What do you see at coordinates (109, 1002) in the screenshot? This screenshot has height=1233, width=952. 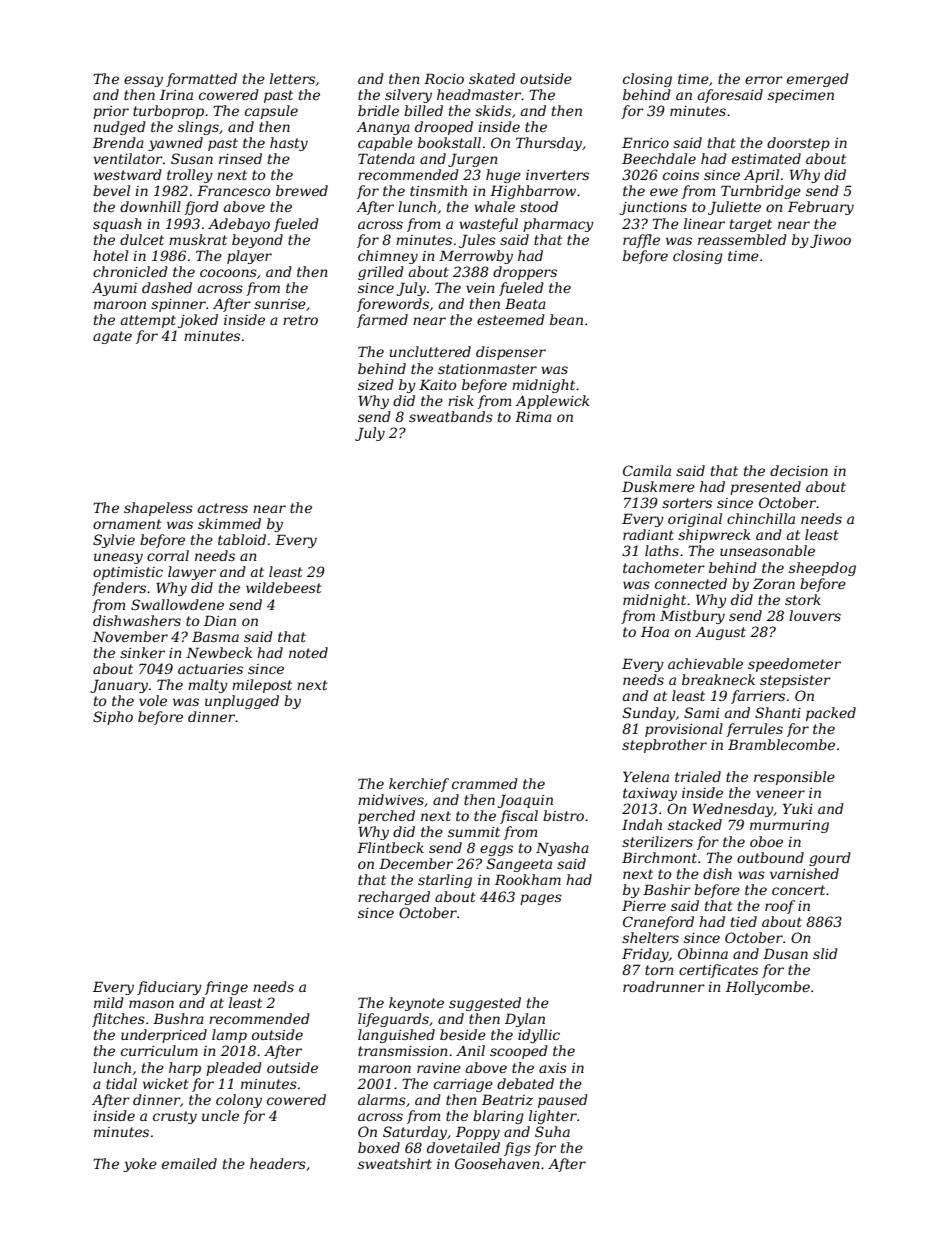 I see `mild` at bounding box center [109, 1002].
